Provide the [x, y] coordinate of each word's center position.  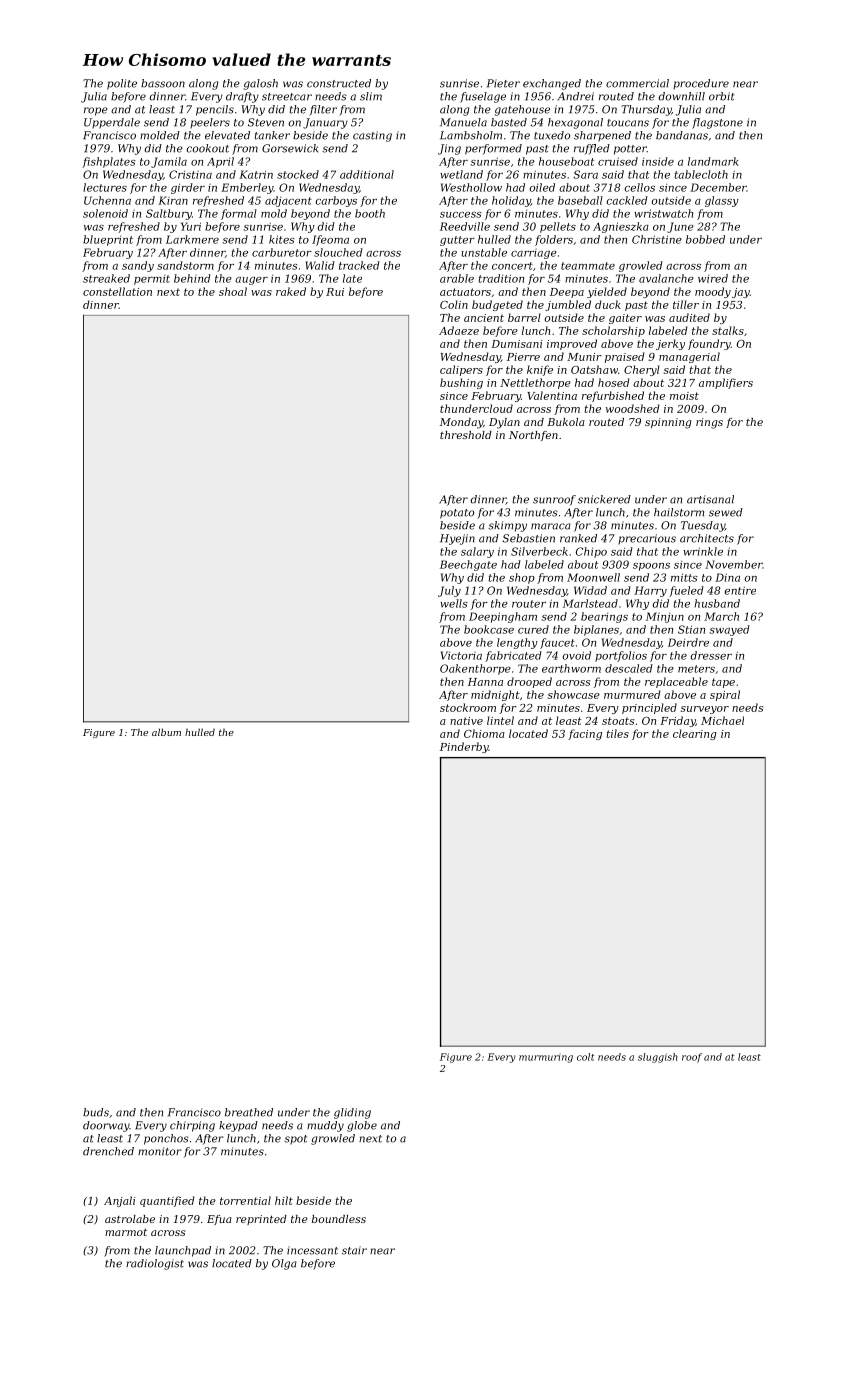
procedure [701, 84]
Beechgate [468, 565]
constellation [117, 291]
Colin [454, 304]
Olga [284, 1264]
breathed [249, 1112]
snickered [604, 499]
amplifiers [726, 383]
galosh [261, 84]
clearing [695, 734]
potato [457, 514]
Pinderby [464, 747]
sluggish [658, 1058]
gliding [352, 1113]
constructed [339, 83]
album [166, 732]
